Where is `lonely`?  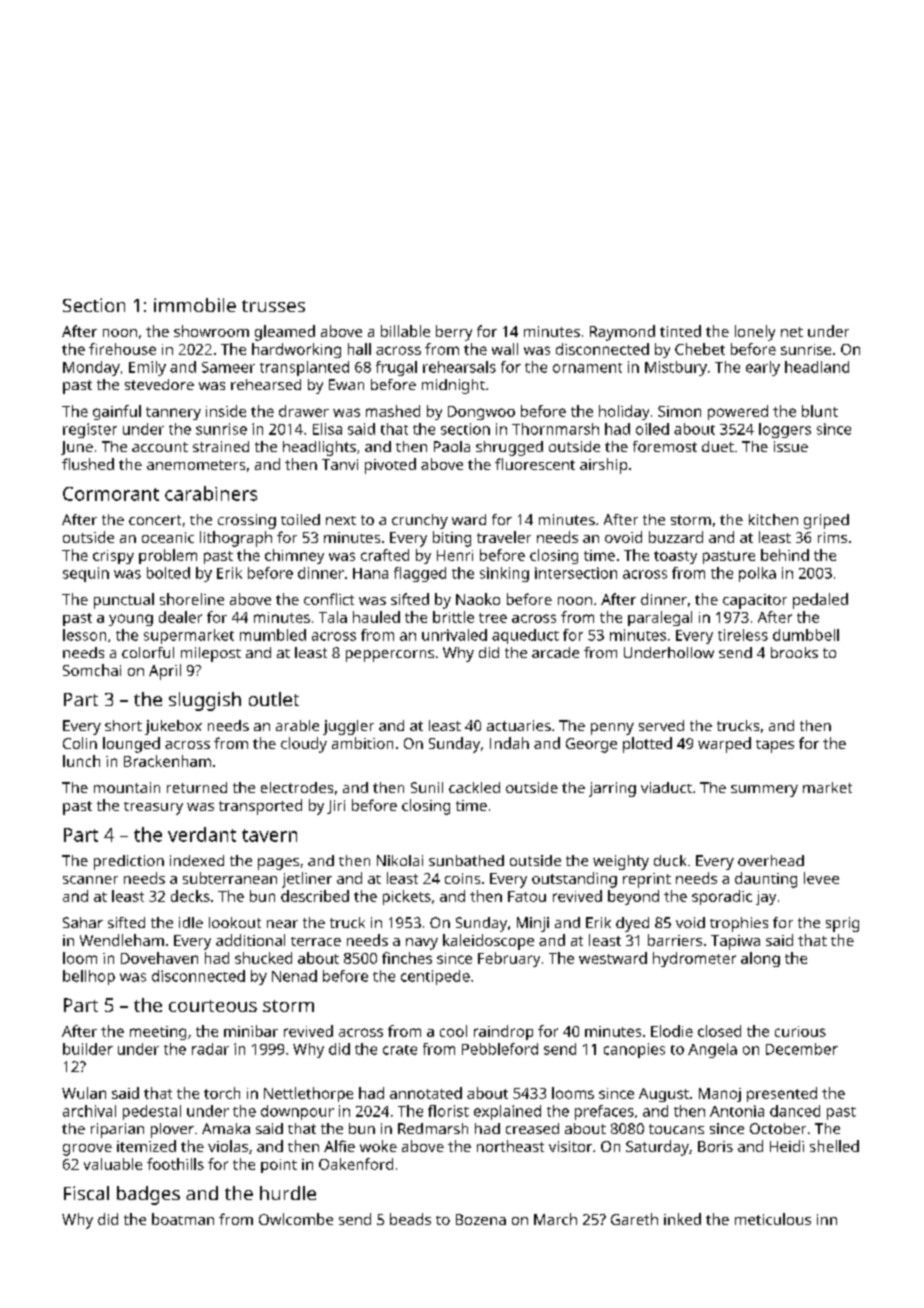 lonely is located at coordinates (755, 333).
